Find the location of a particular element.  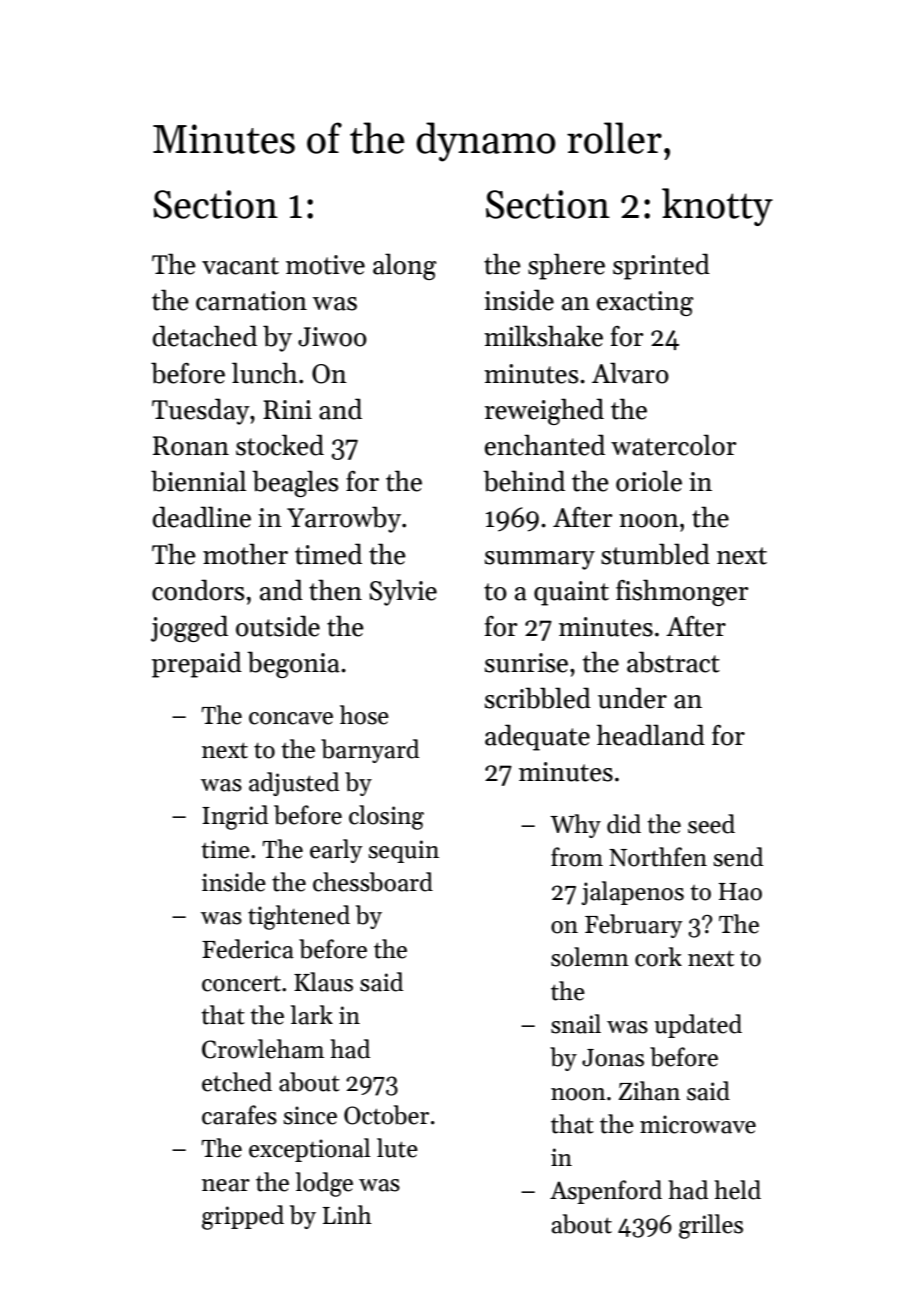

knotty is located at coordinates (717, 207).
